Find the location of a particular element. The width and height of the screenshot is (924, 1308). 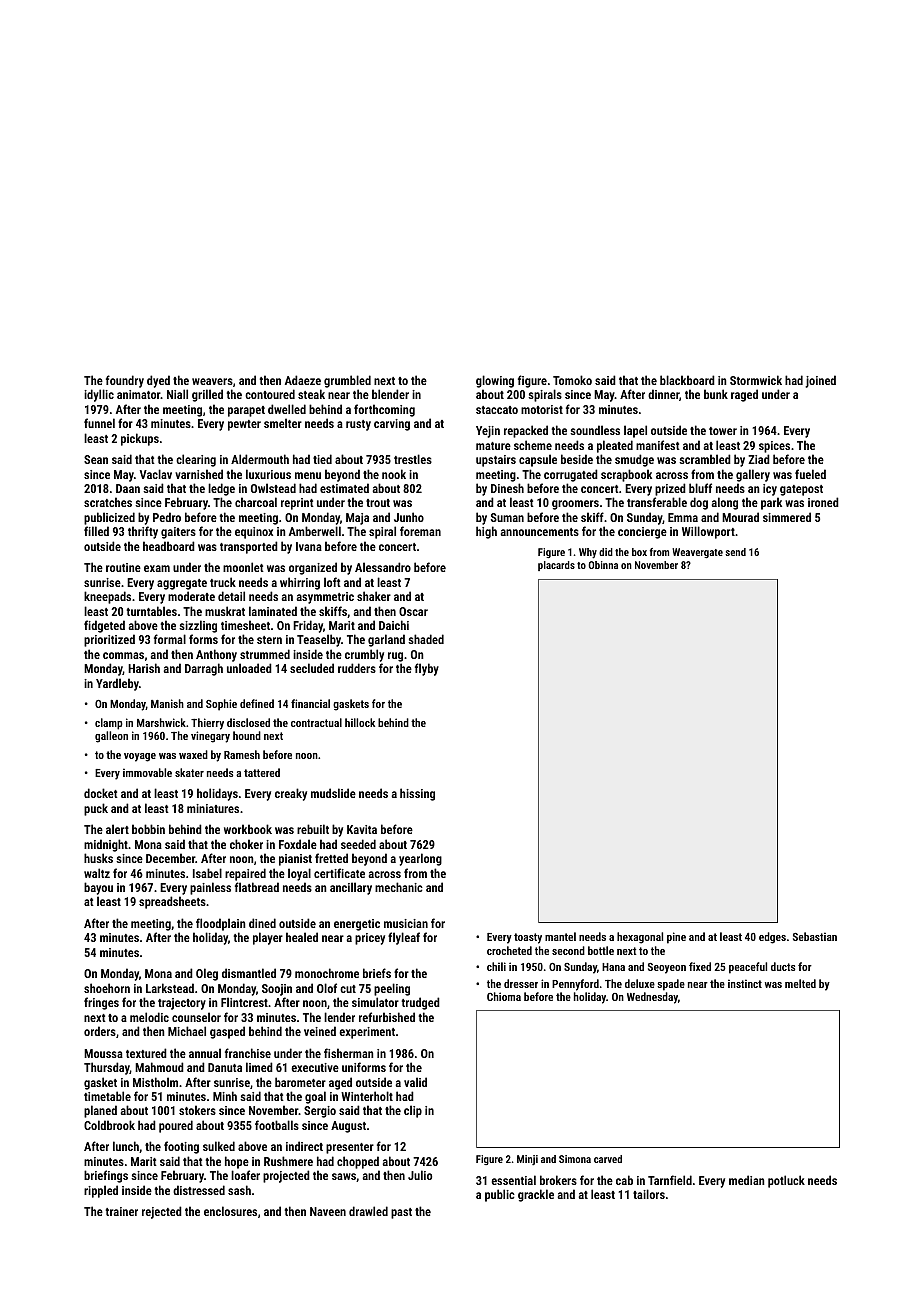

clearing is located at coordinates (196, 460).
